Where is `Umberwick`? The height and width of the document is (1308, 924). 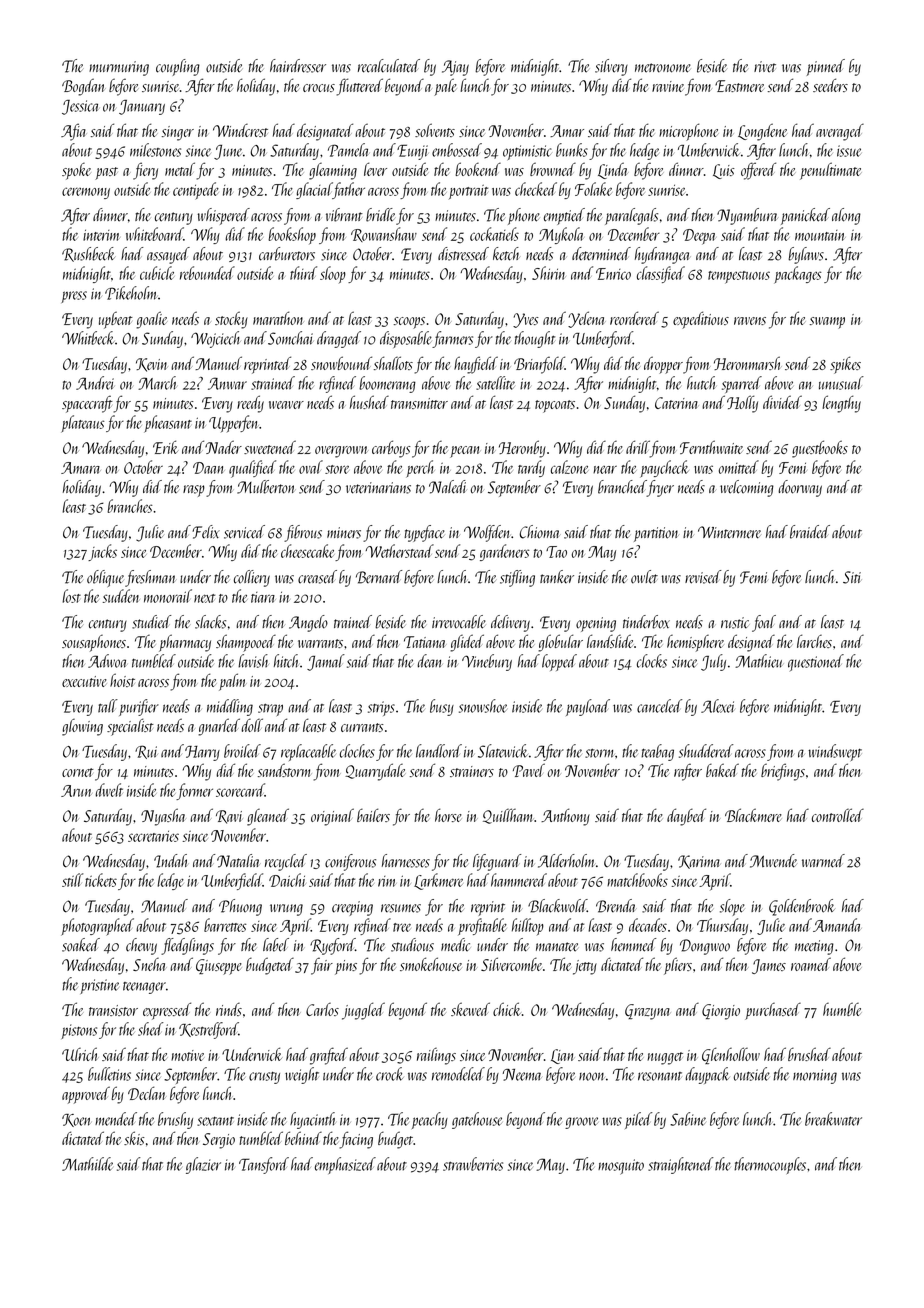
Umberwick is located at coordinates (709, 150).
